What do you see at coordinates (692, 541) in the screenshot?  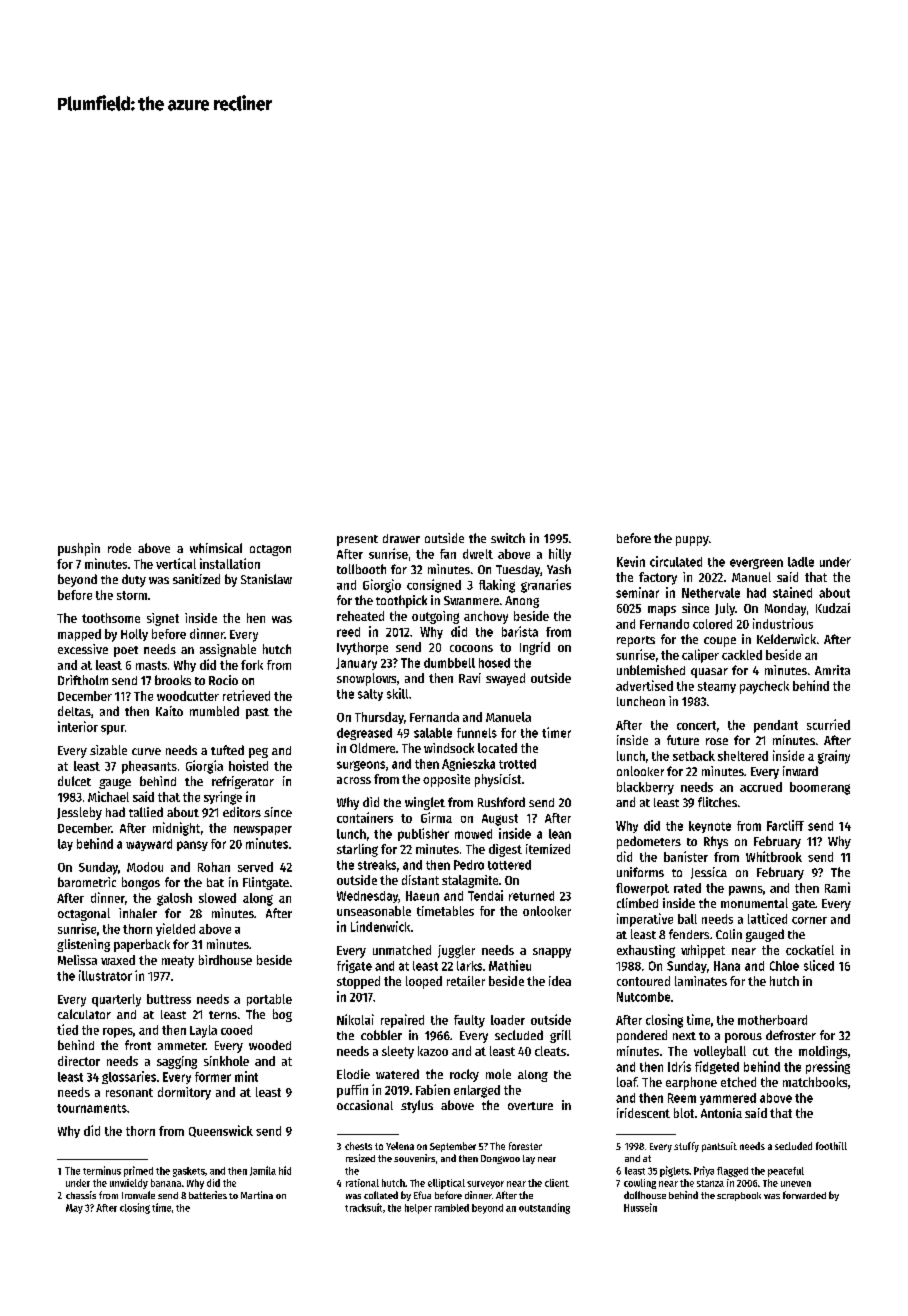 I see `puppy` at bounding box center [692, 541].
